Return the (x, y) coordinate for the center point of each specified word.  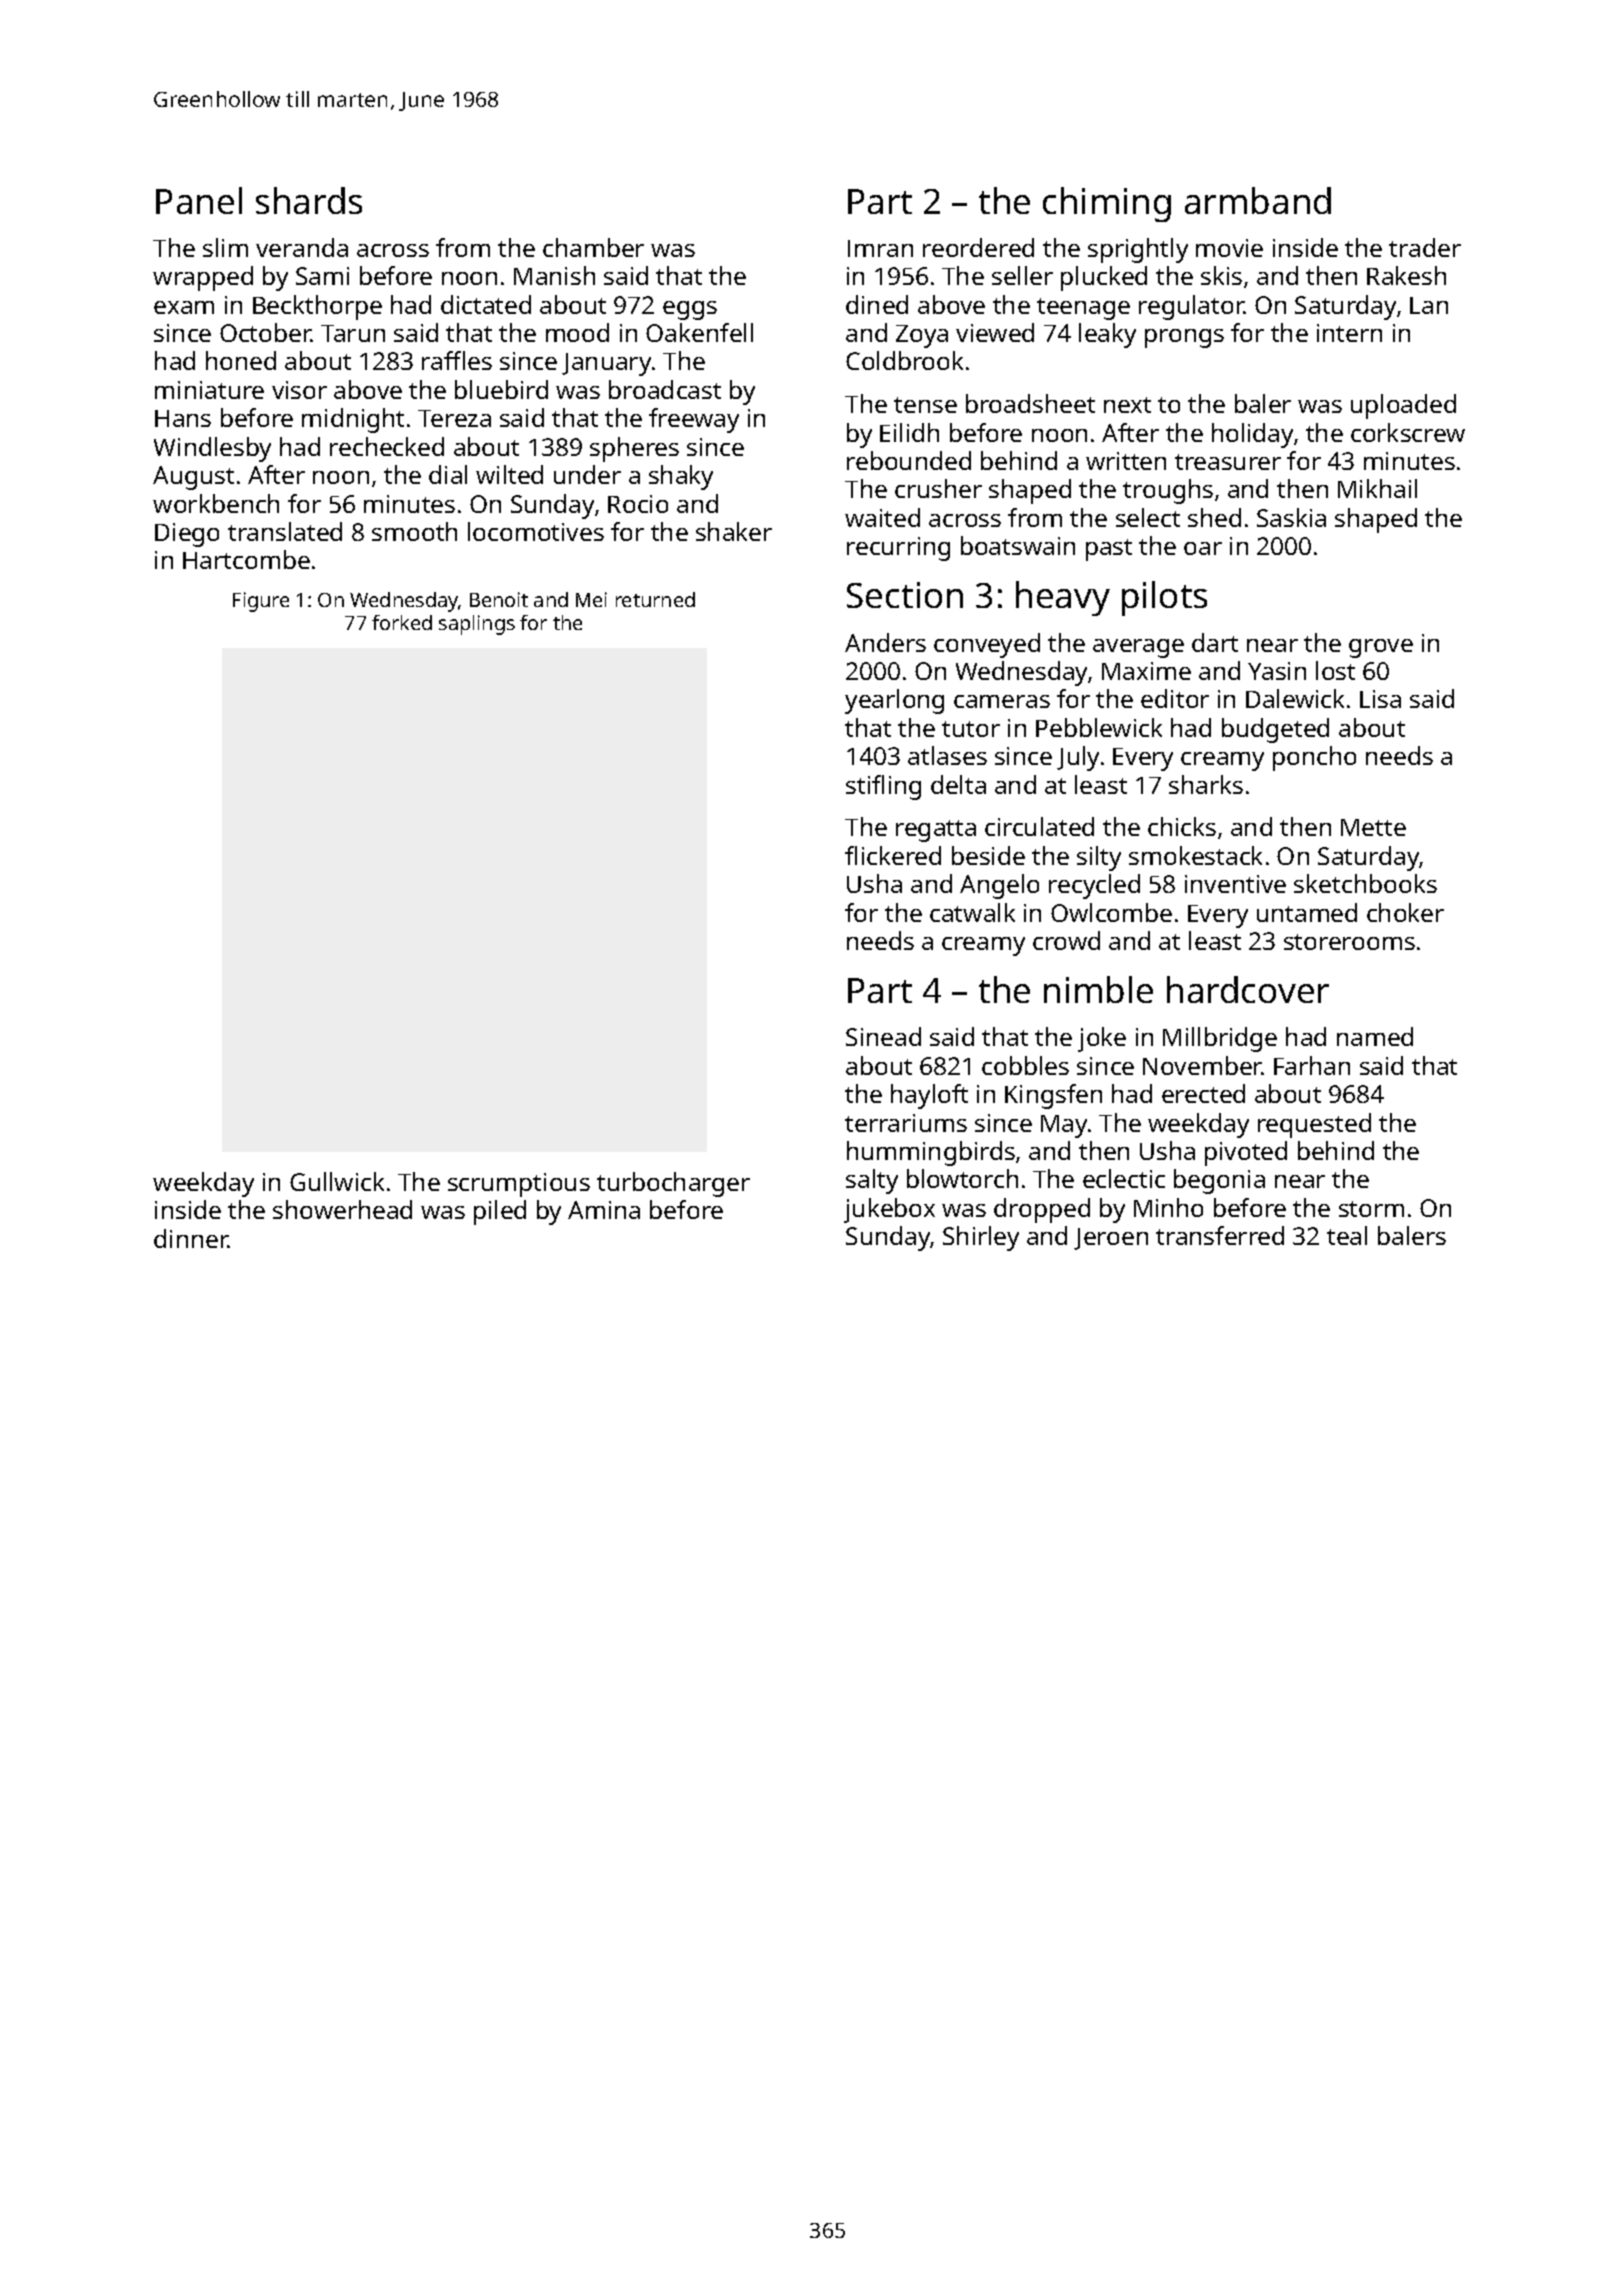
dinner (191, 1238)
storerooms (1349, 942)
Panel (199, 200)
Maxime (1146, 671)
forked (402, 622)
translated (285, 531)
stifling (883, 787)
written (1126, 461)
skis (1221, 275)
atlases (947, 755)
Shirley (981, 1238)
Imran (880, 248)
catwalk (972, 912)
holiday (1252, 435)
